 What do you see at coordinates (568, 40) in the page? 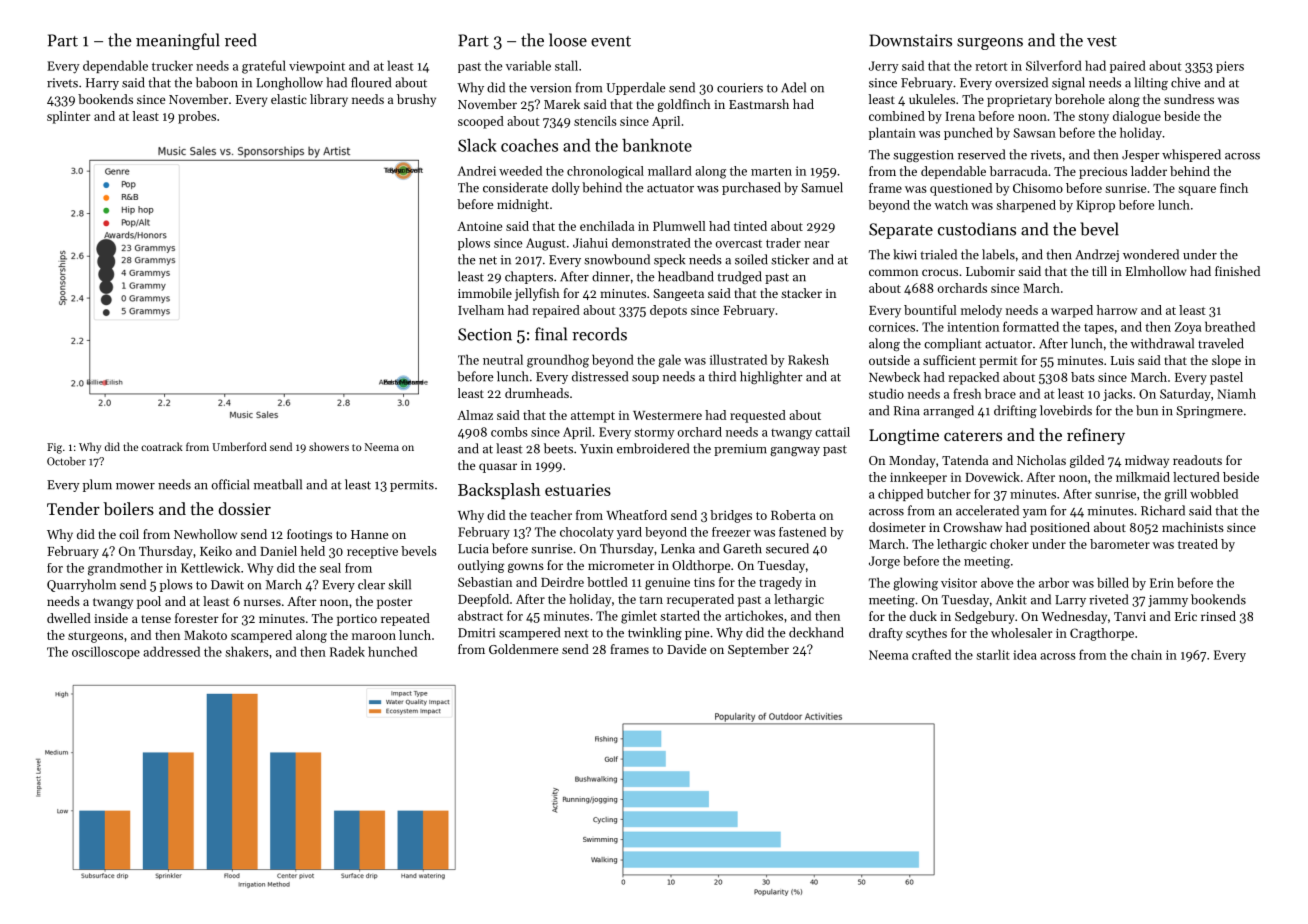
I see `loose` at bounding box center [568, 40].
